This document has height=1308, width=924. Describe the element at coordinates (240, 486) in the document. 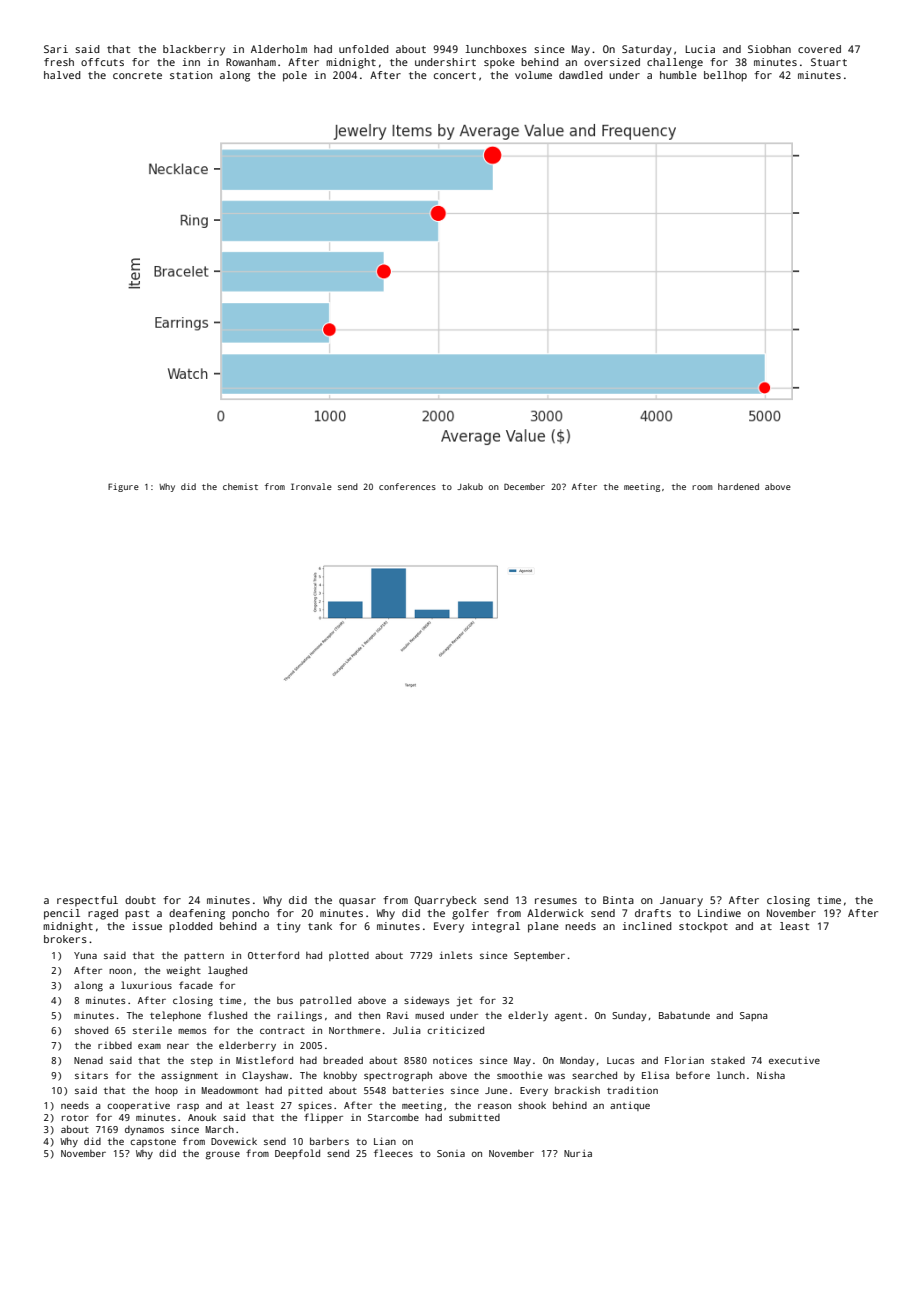

I see `chemist` at that location.
